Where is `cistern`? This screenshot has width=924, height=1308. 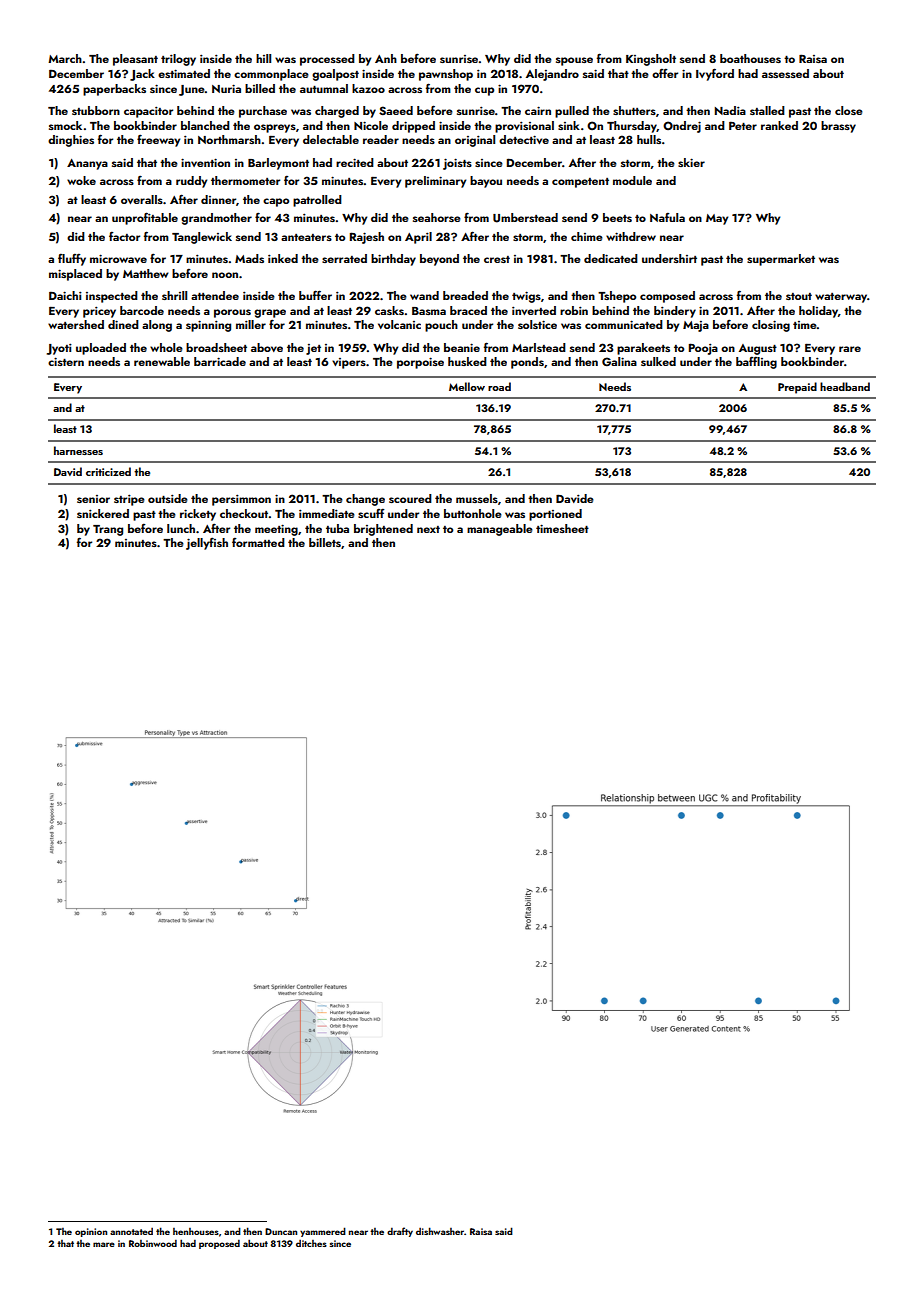 cistern is located at coordinates (66, 361).
